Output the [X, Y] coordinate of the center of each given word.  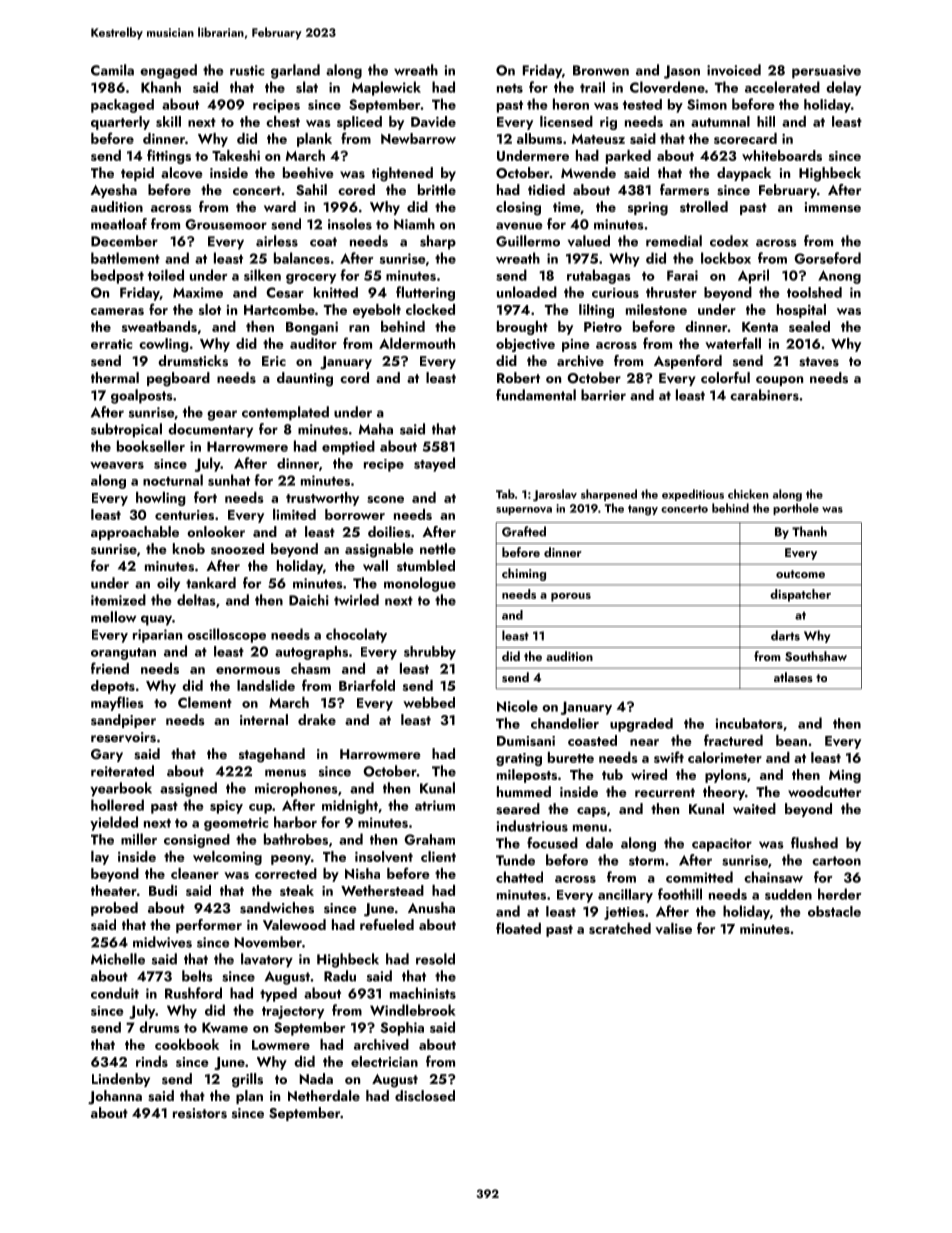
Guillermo [528, 241]
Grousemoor [226, 224]
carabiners [764, 395]
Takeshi [236, 155]
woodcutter [824, 791]
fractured [733, 740]
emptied [348, 447]
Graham [429, 839]
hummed [524, 791]
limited [294, 514]
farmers [684, 190]
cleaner [195, 873]
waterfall [733, 343]
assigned [188, 789]
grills [247, 1080]
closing [518, 208]
